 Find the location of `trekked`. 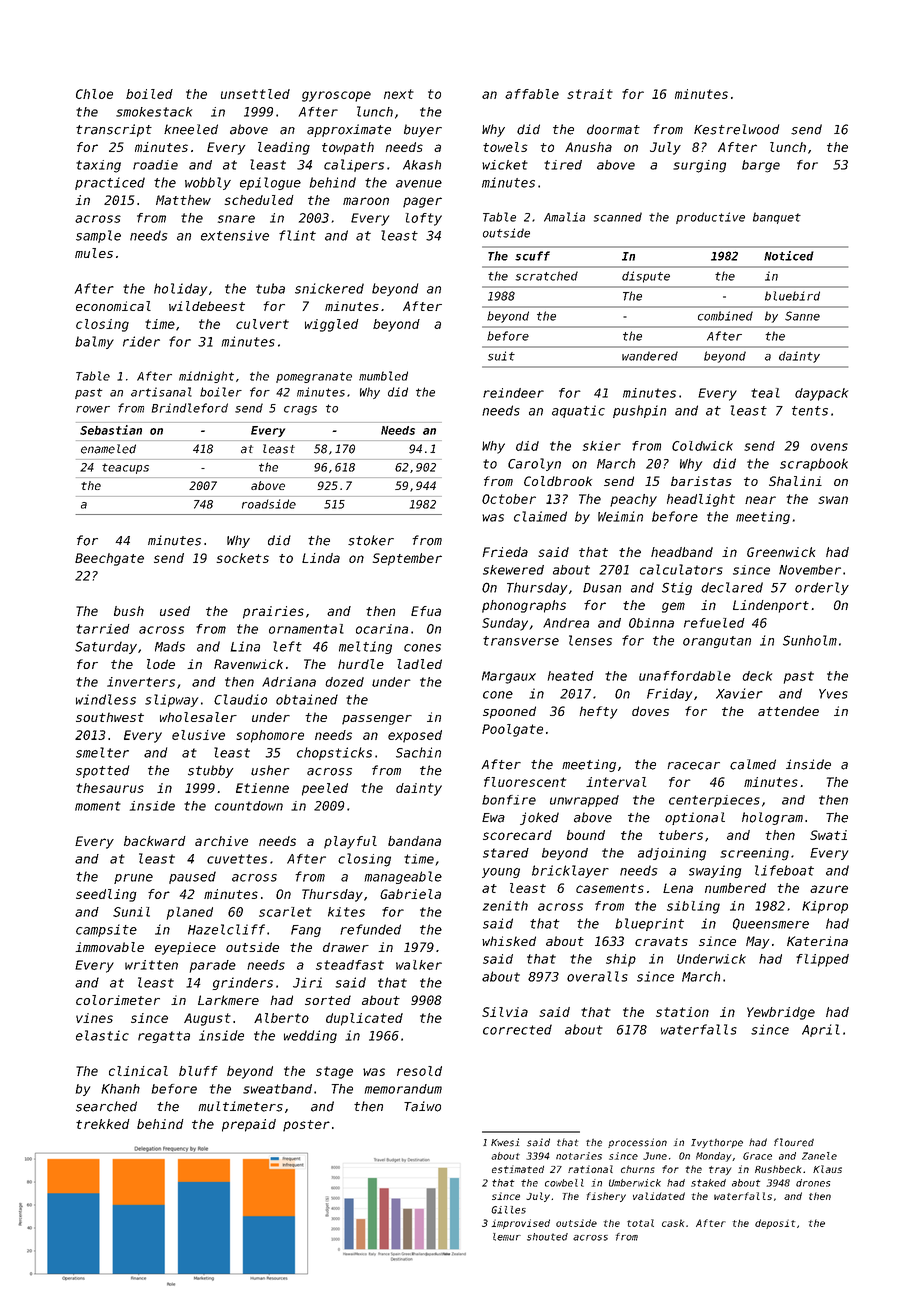

trekked is located at coordinates (103, 1124).
